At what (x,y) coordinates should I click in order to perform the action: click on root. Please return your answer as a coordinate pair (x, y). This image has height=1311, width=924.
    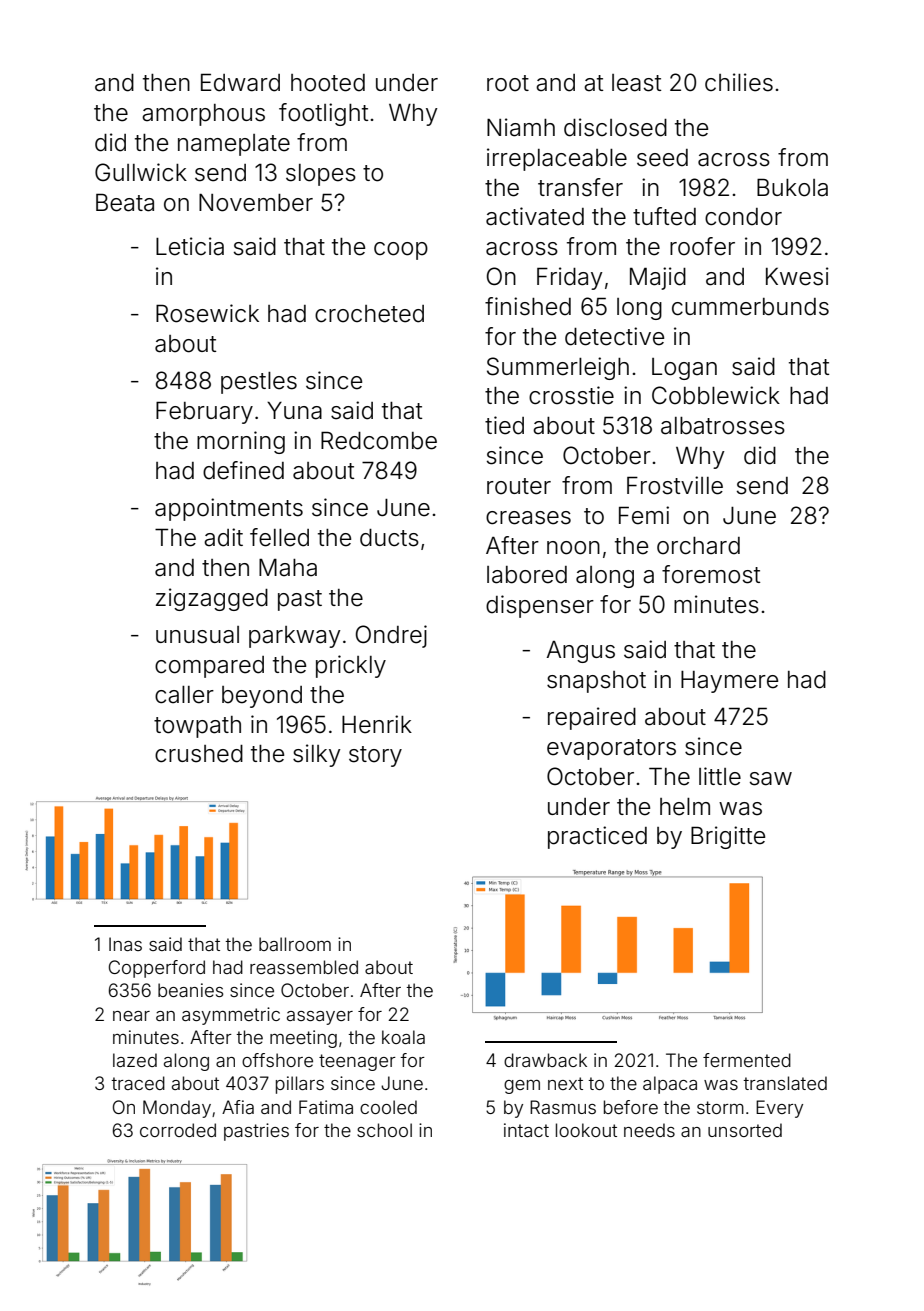
    Looking at the image, I should click on (508, 83).
